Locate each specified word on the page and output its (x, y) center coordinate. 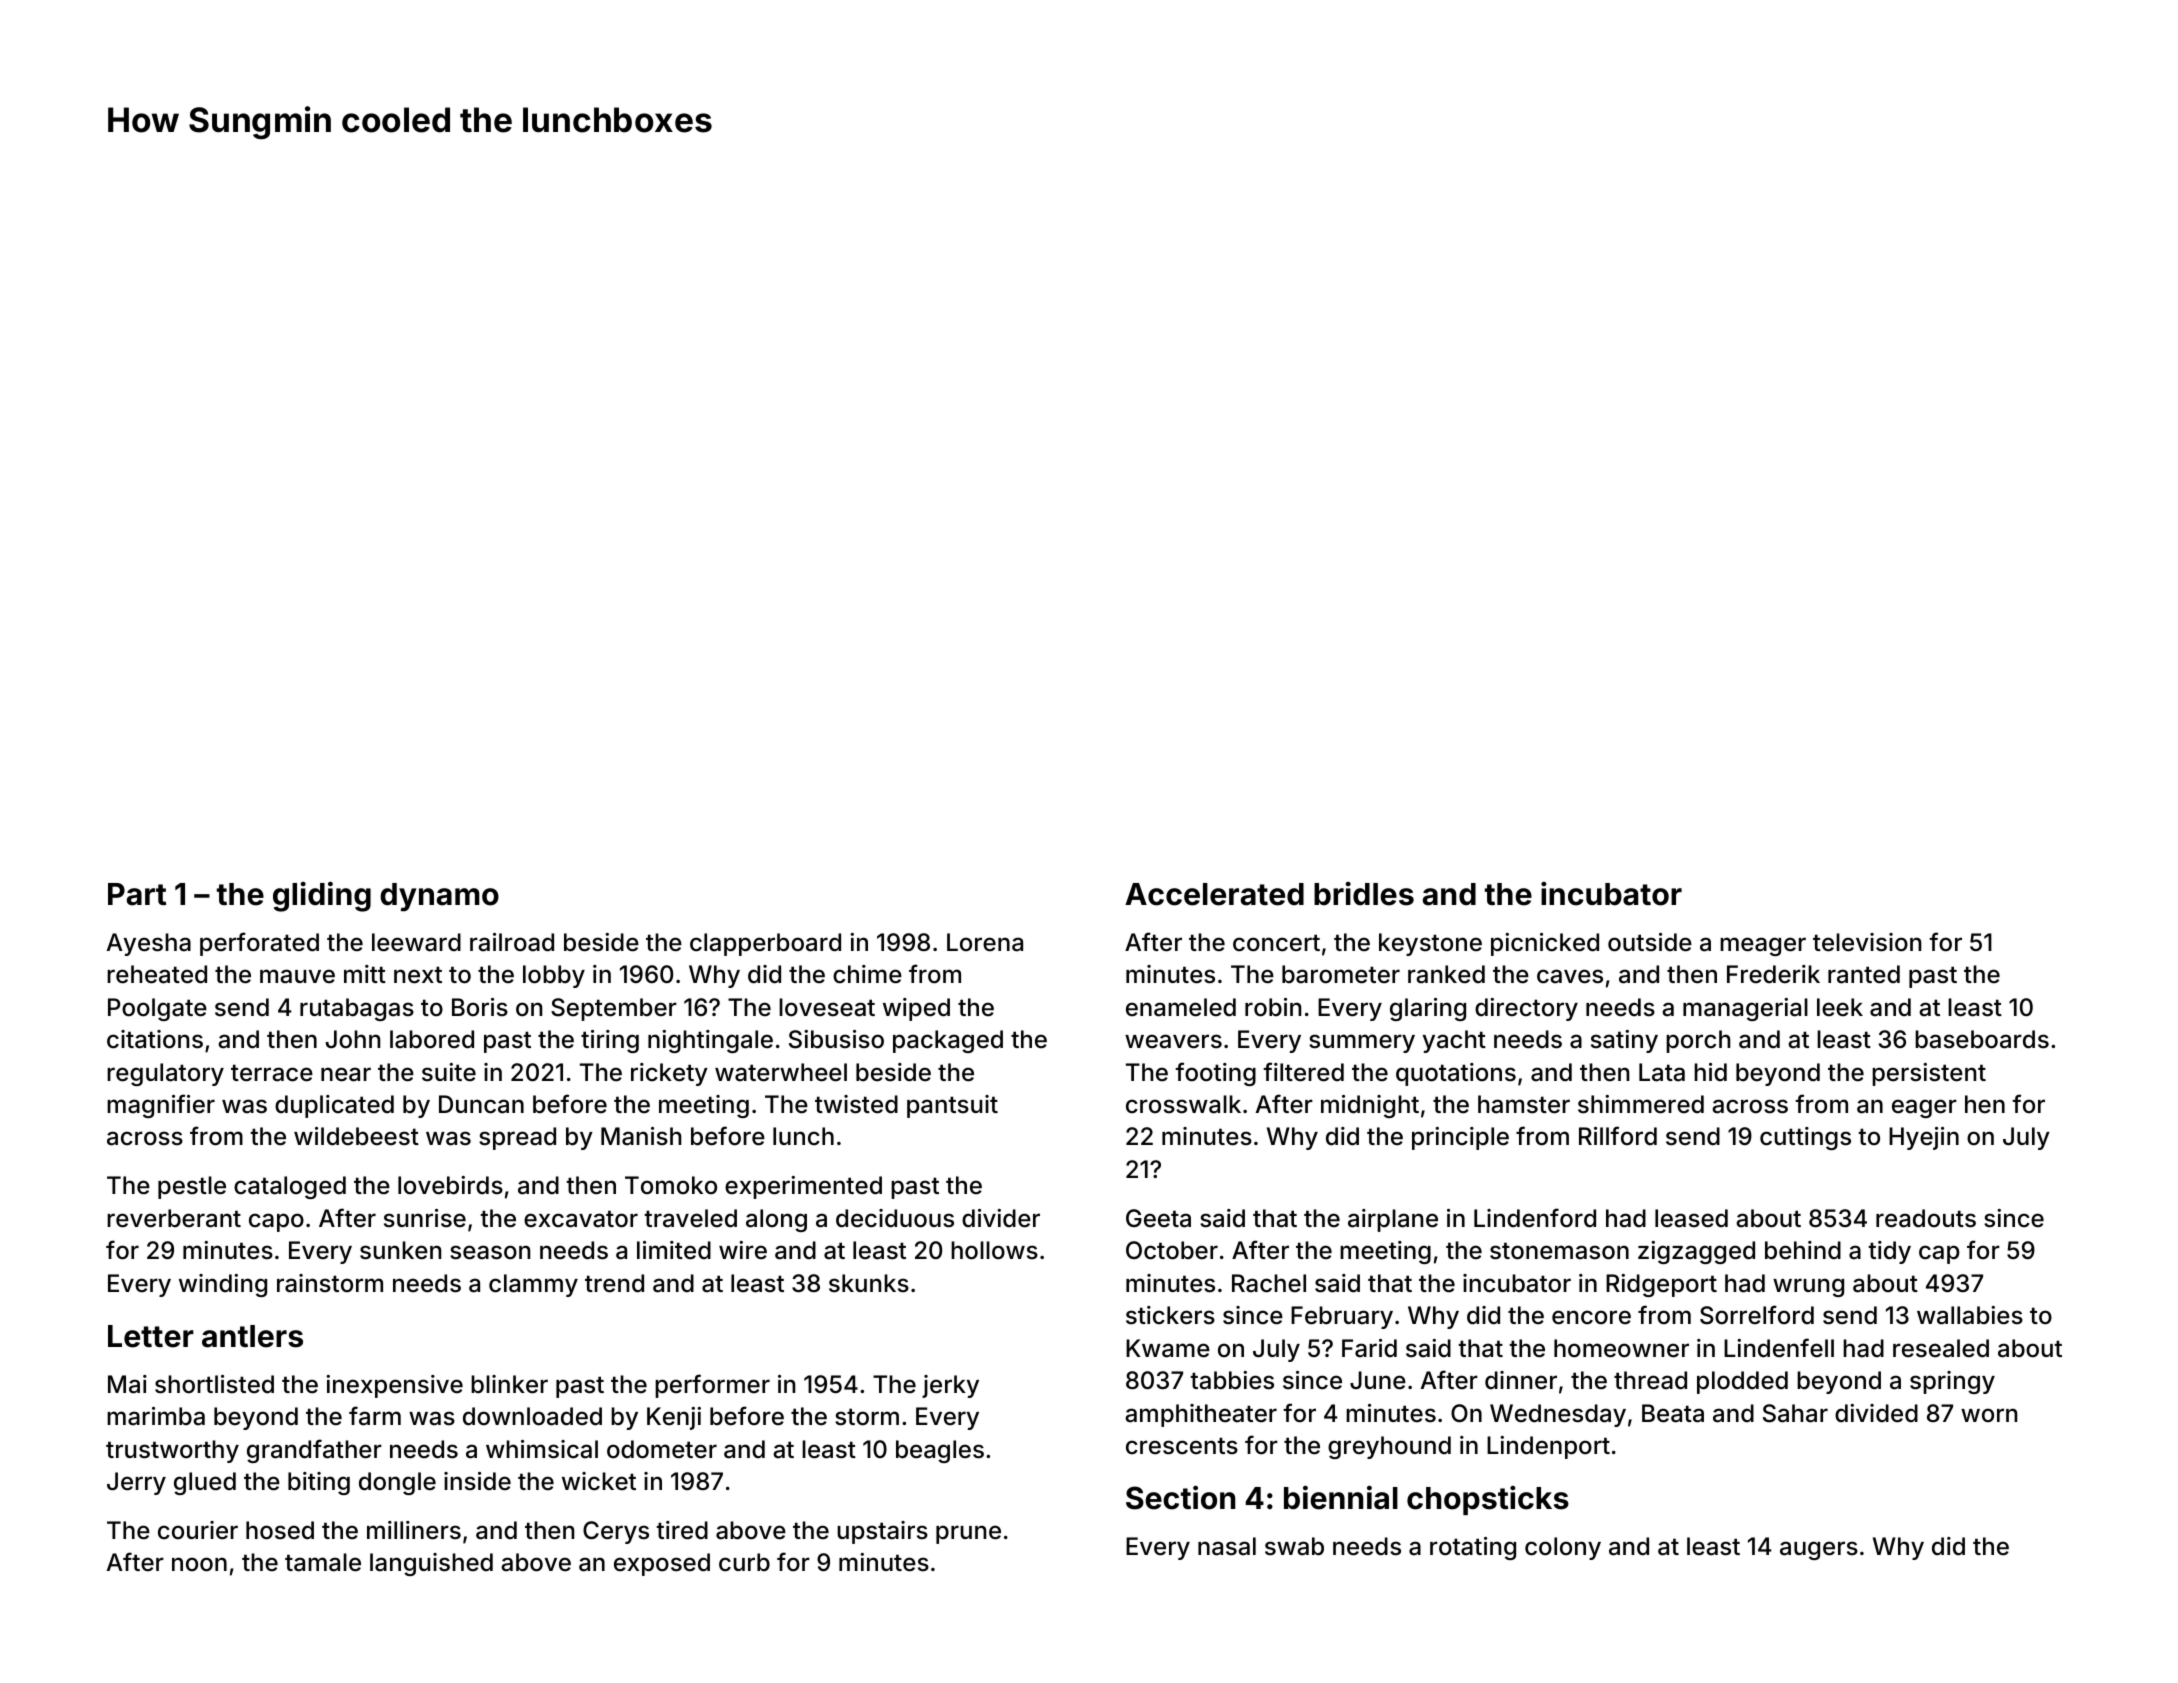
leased (1691, 1218)
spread (517, 1138)
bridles (1364, 894)
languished (431, 1564)
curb (744, 1562)
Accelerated (1214, 894)
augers (1819, 1550)
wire (743, 1250)
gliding (322, 896)
